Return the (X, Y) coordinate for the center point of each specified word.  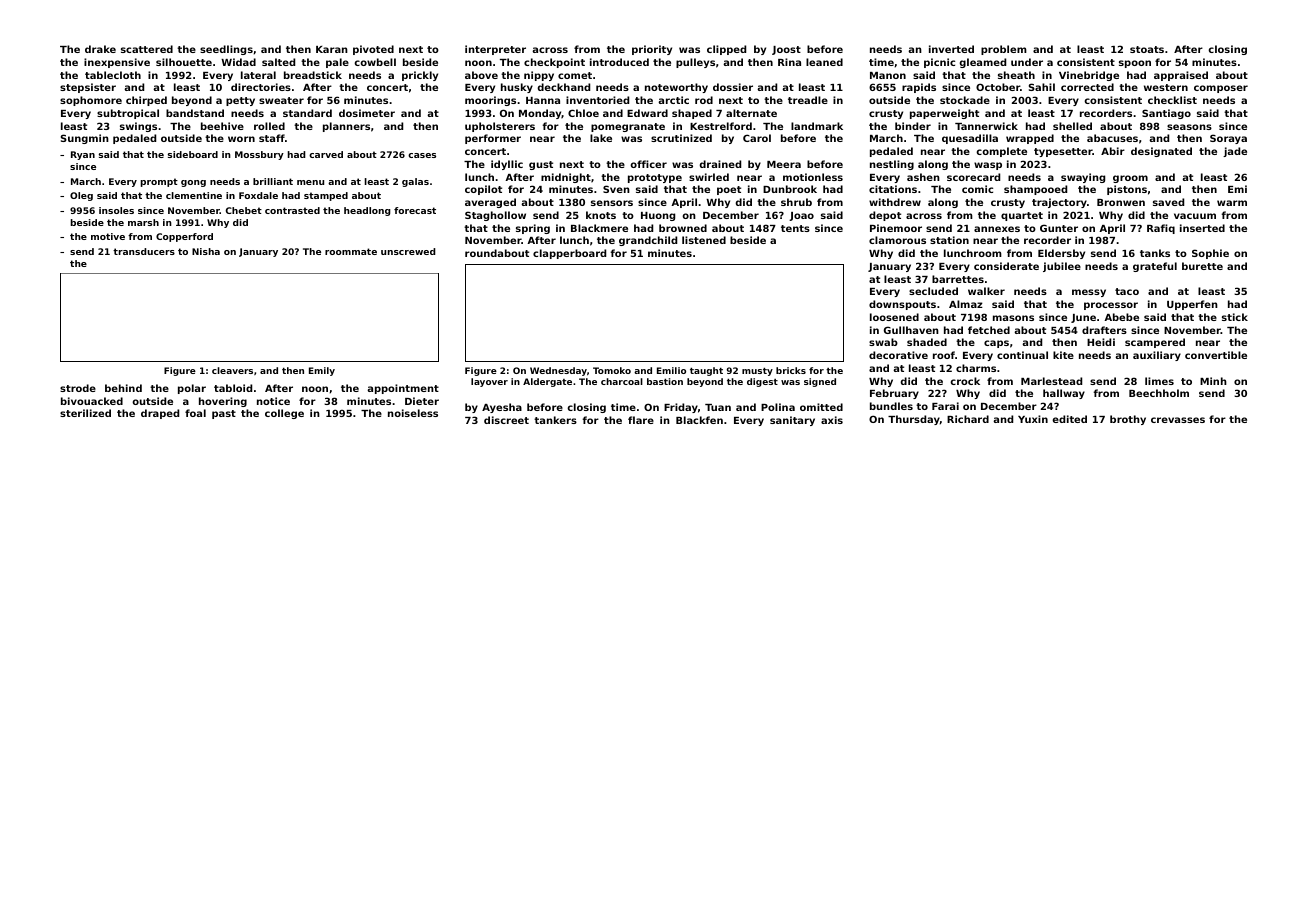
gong (193, 183)
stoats (1147, 49)
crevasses (1178, 420)
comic (977, 189)
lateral (258, 75)
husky (517, 88)
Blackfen (699, 420)
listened (704, 240)
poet (729, 190)
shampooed (1035, 190)
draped (160, 414)
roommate (351, 251)
